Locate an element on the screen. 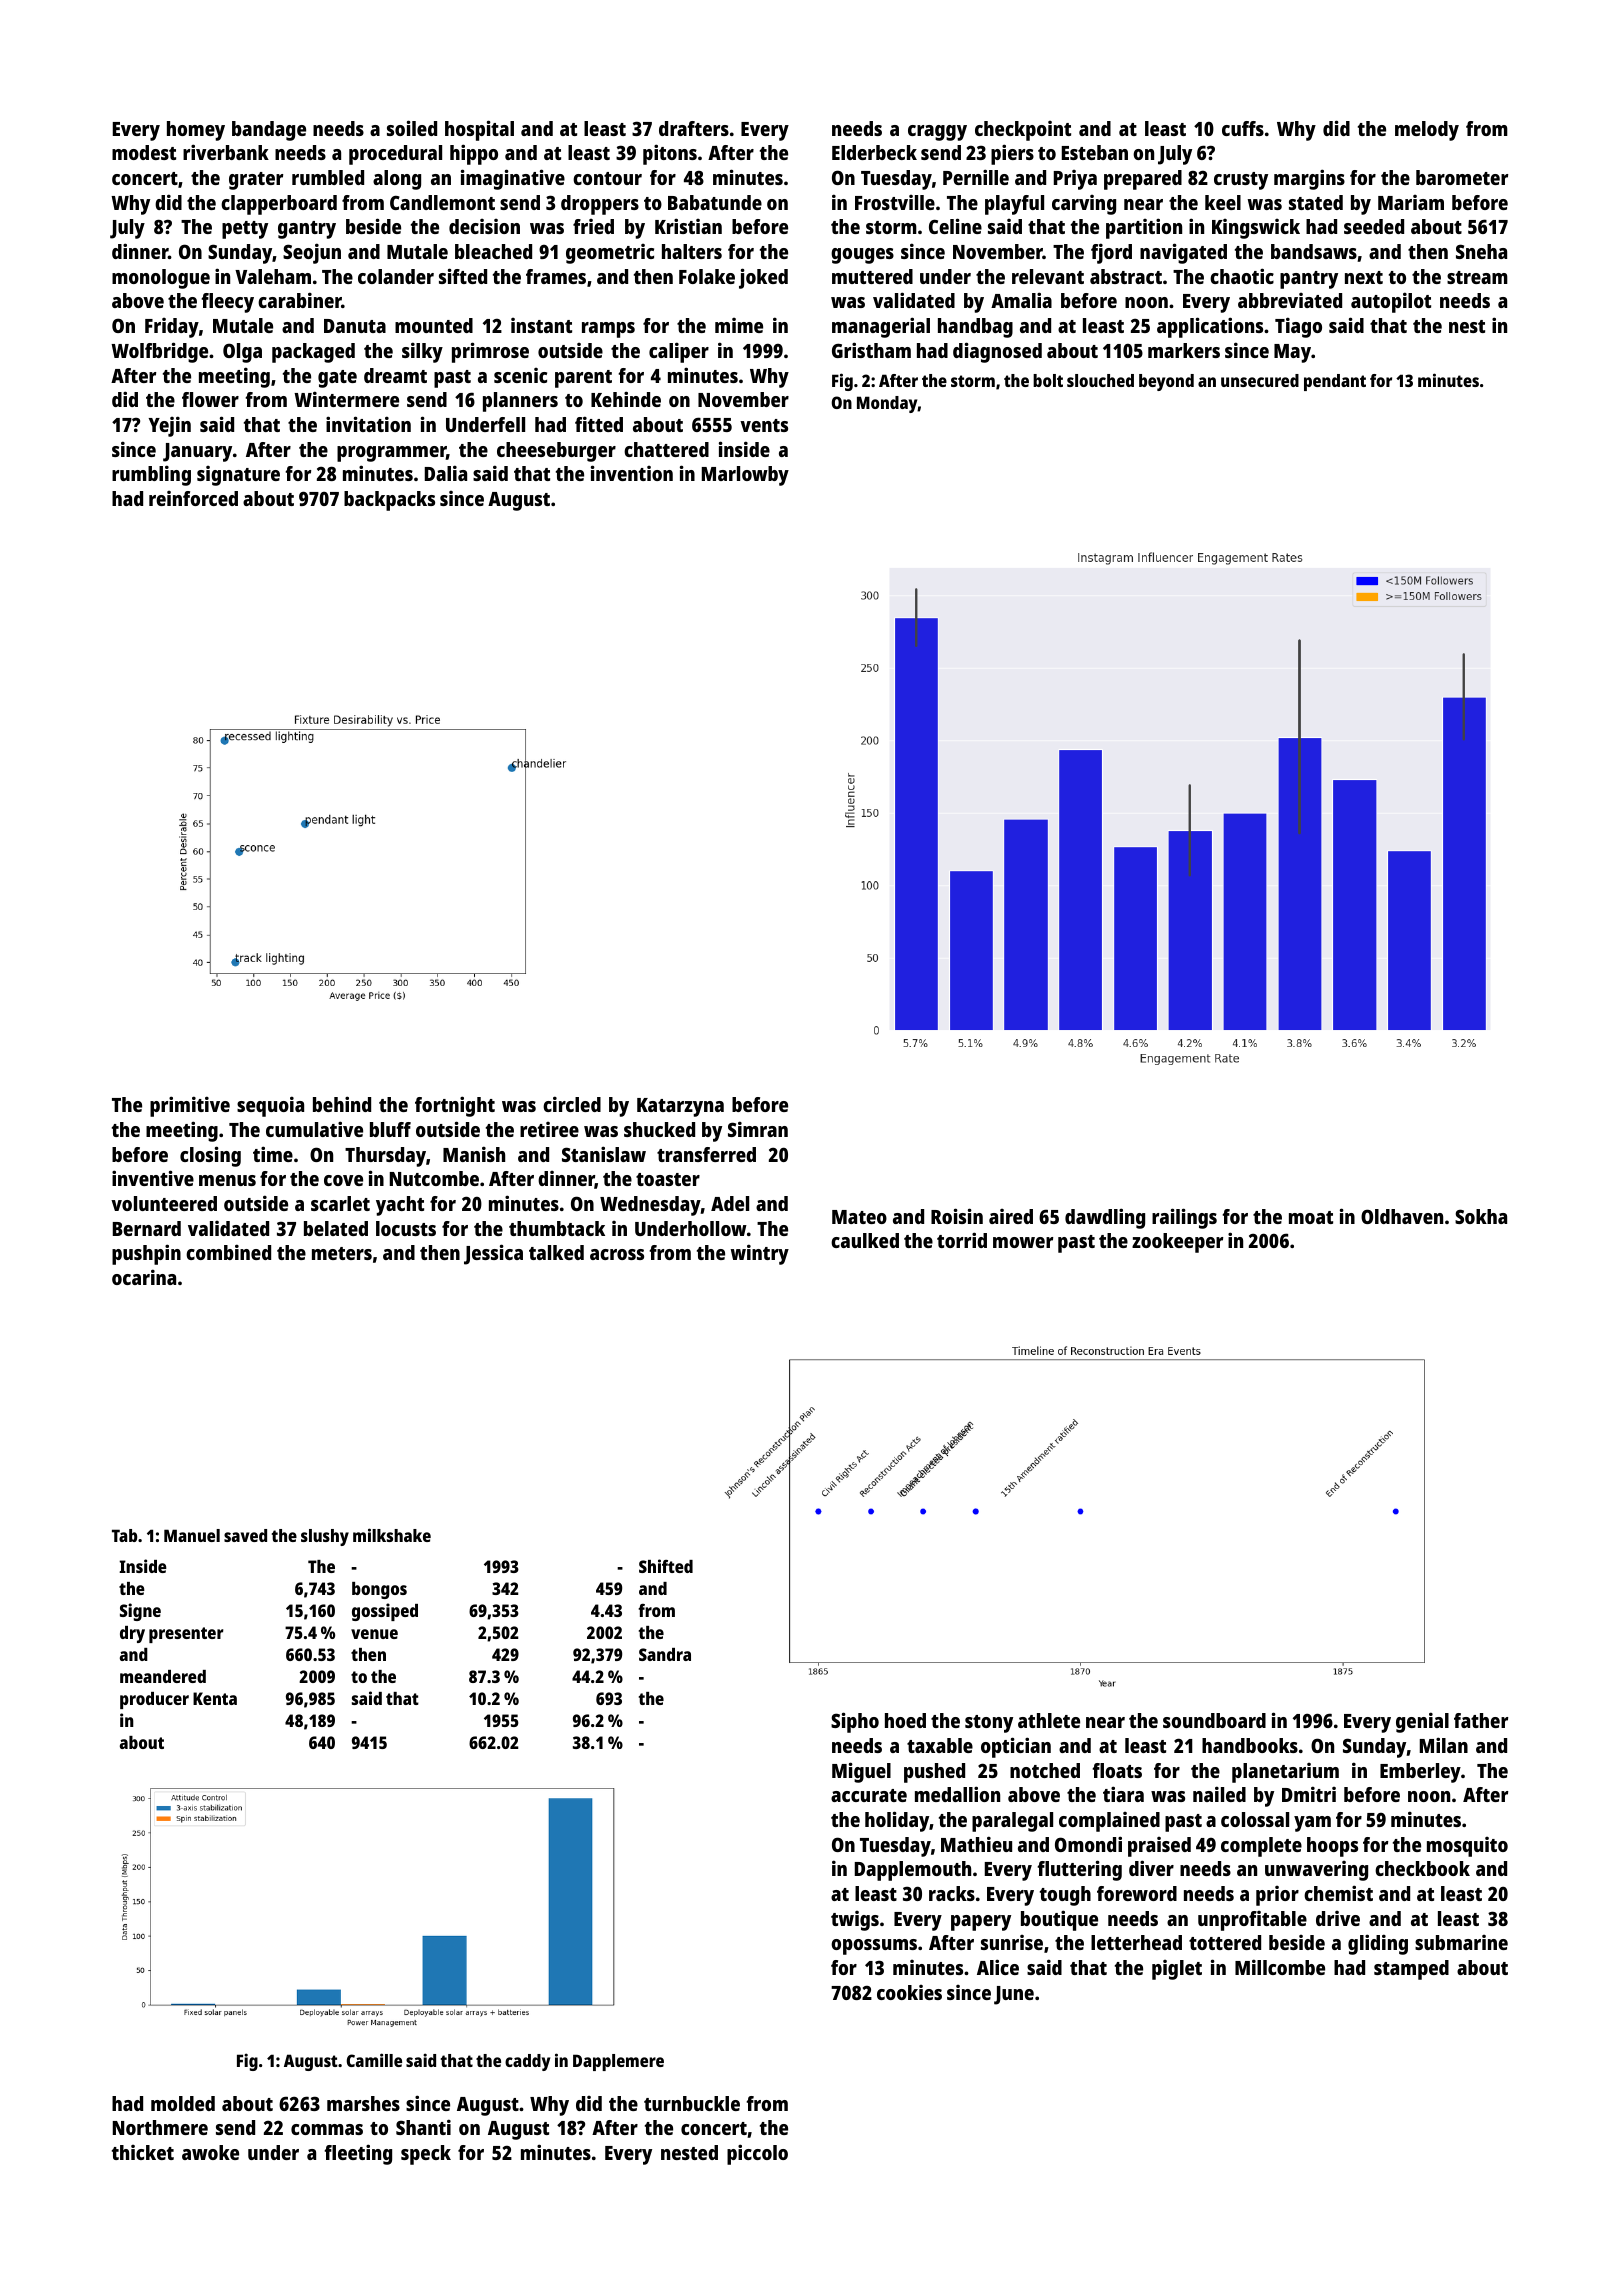 The height and width of the screenshot is (2292, 1620). twigs is located at coordinates (855, 1921).
